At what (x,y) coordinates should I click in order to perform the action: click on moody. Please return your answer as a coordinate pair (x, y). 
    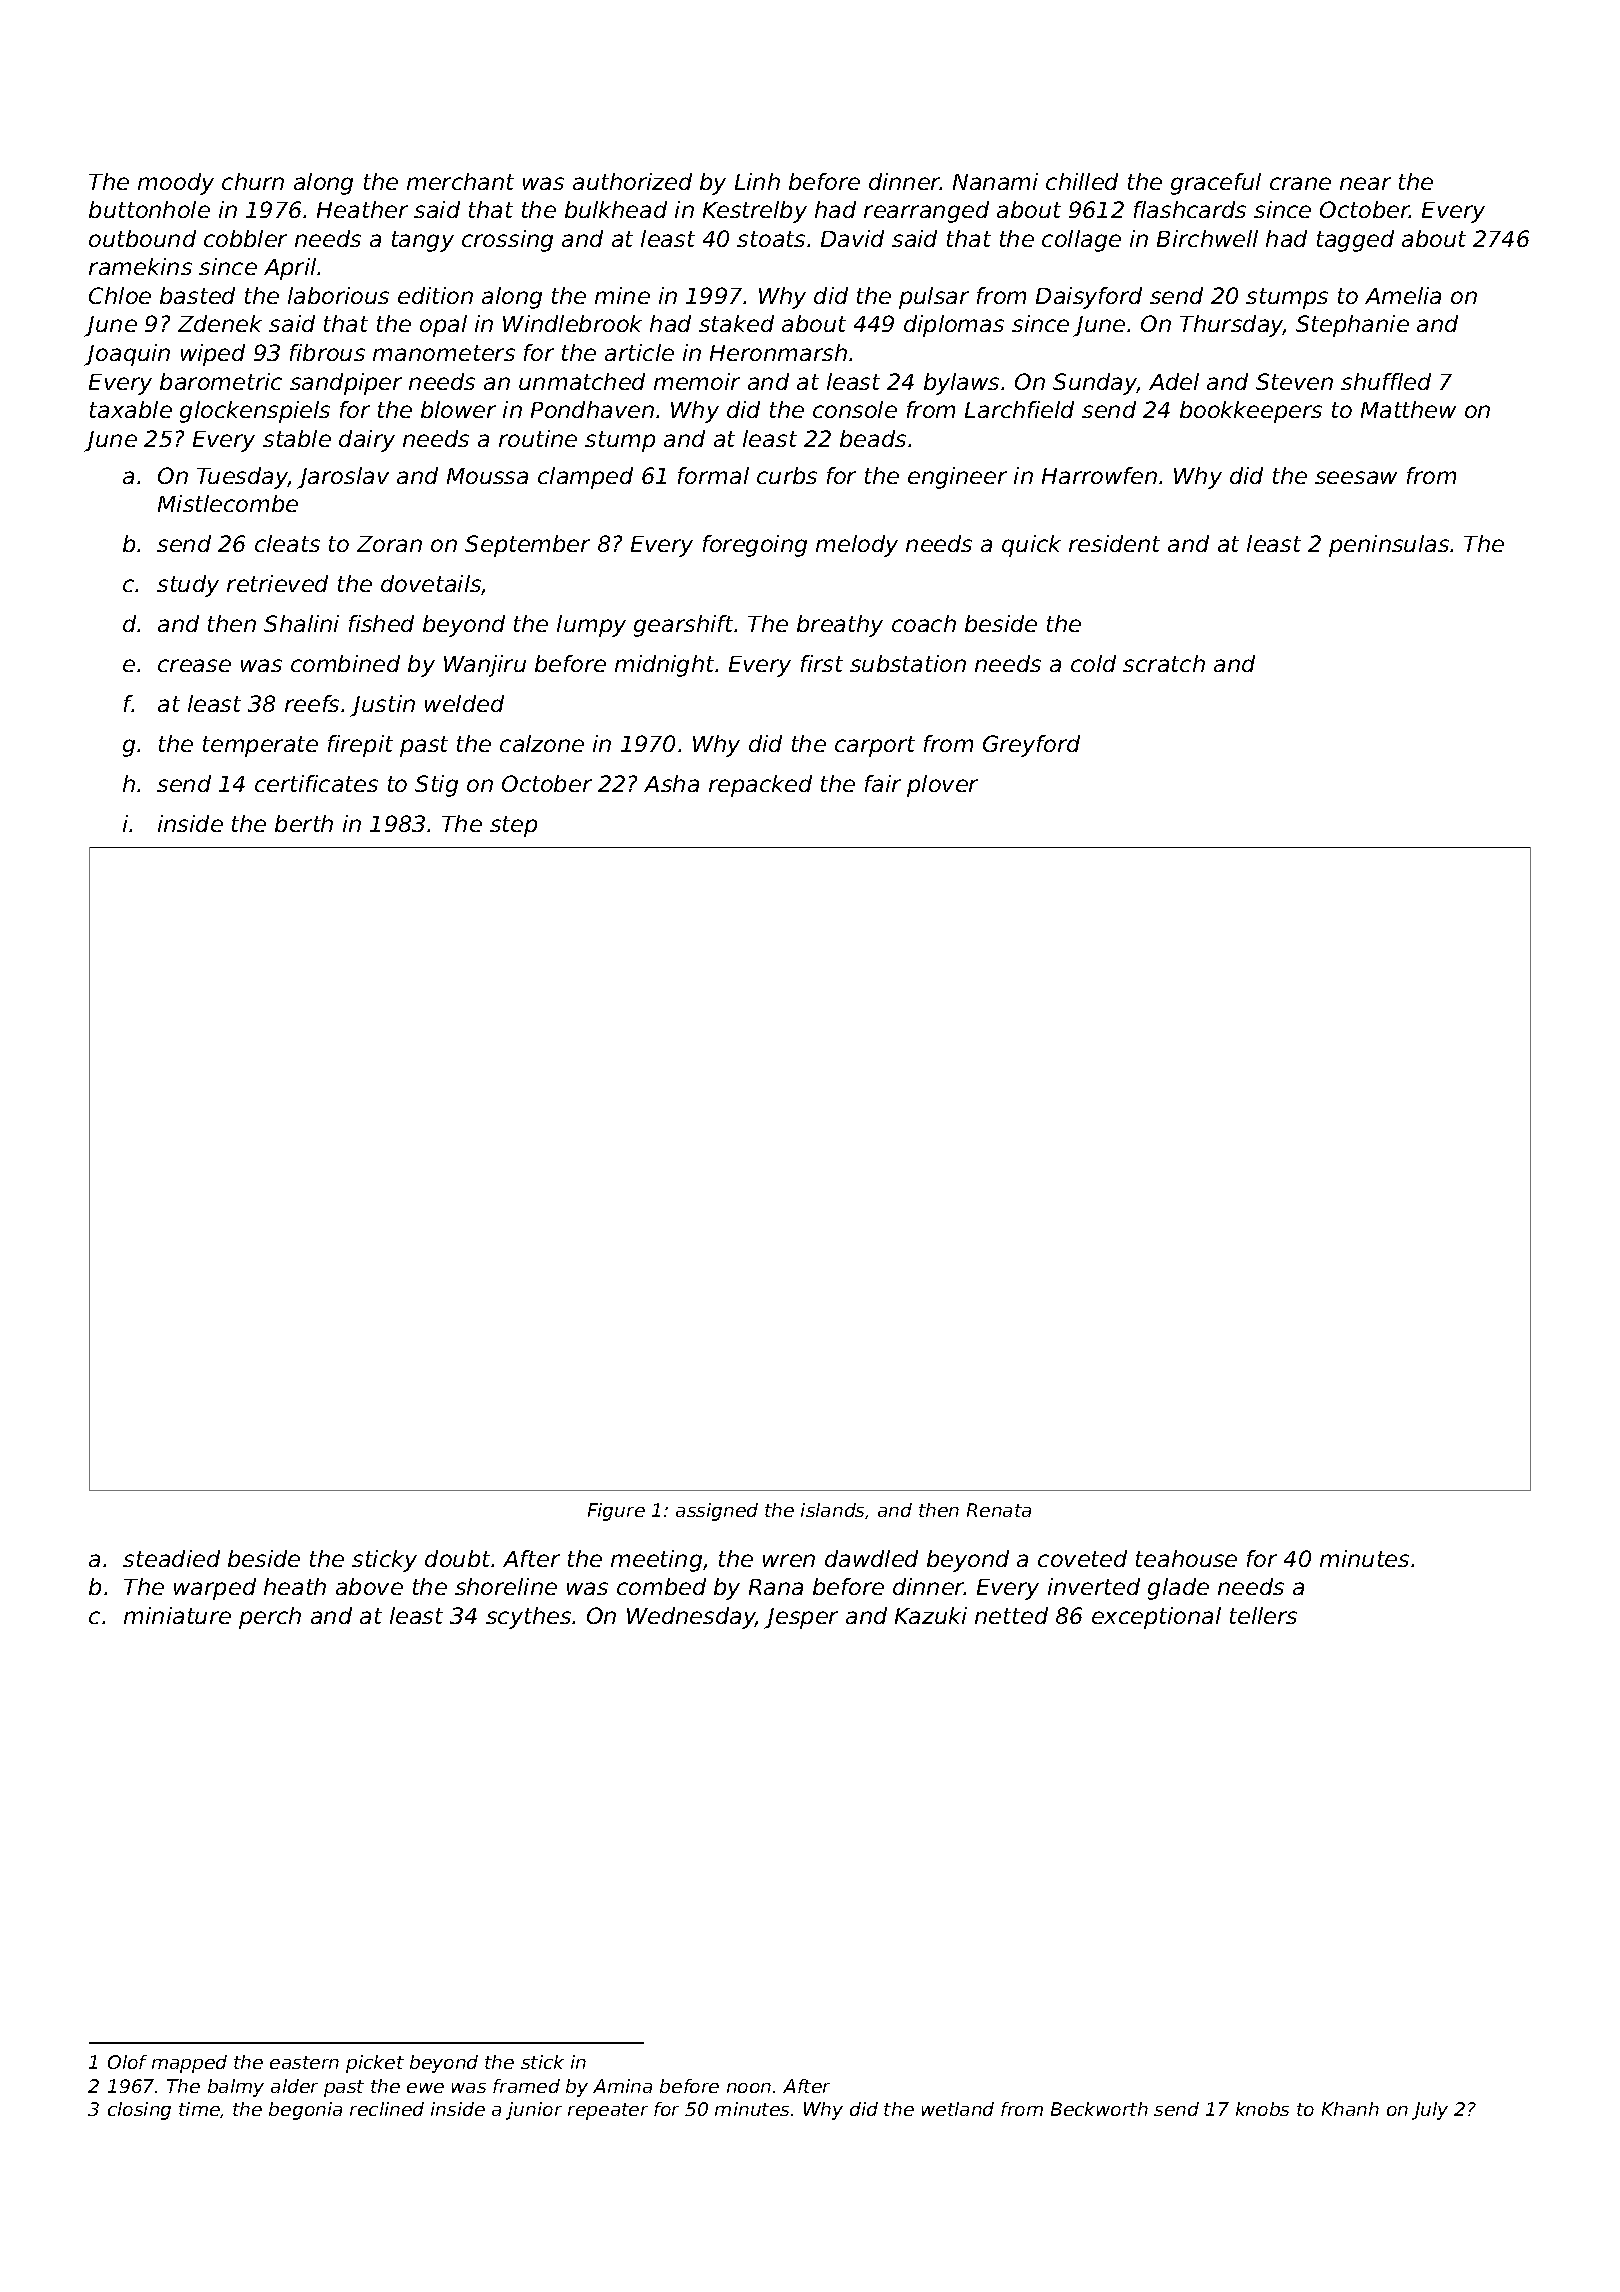
    Looking at the image, I should click on (176, 184).
